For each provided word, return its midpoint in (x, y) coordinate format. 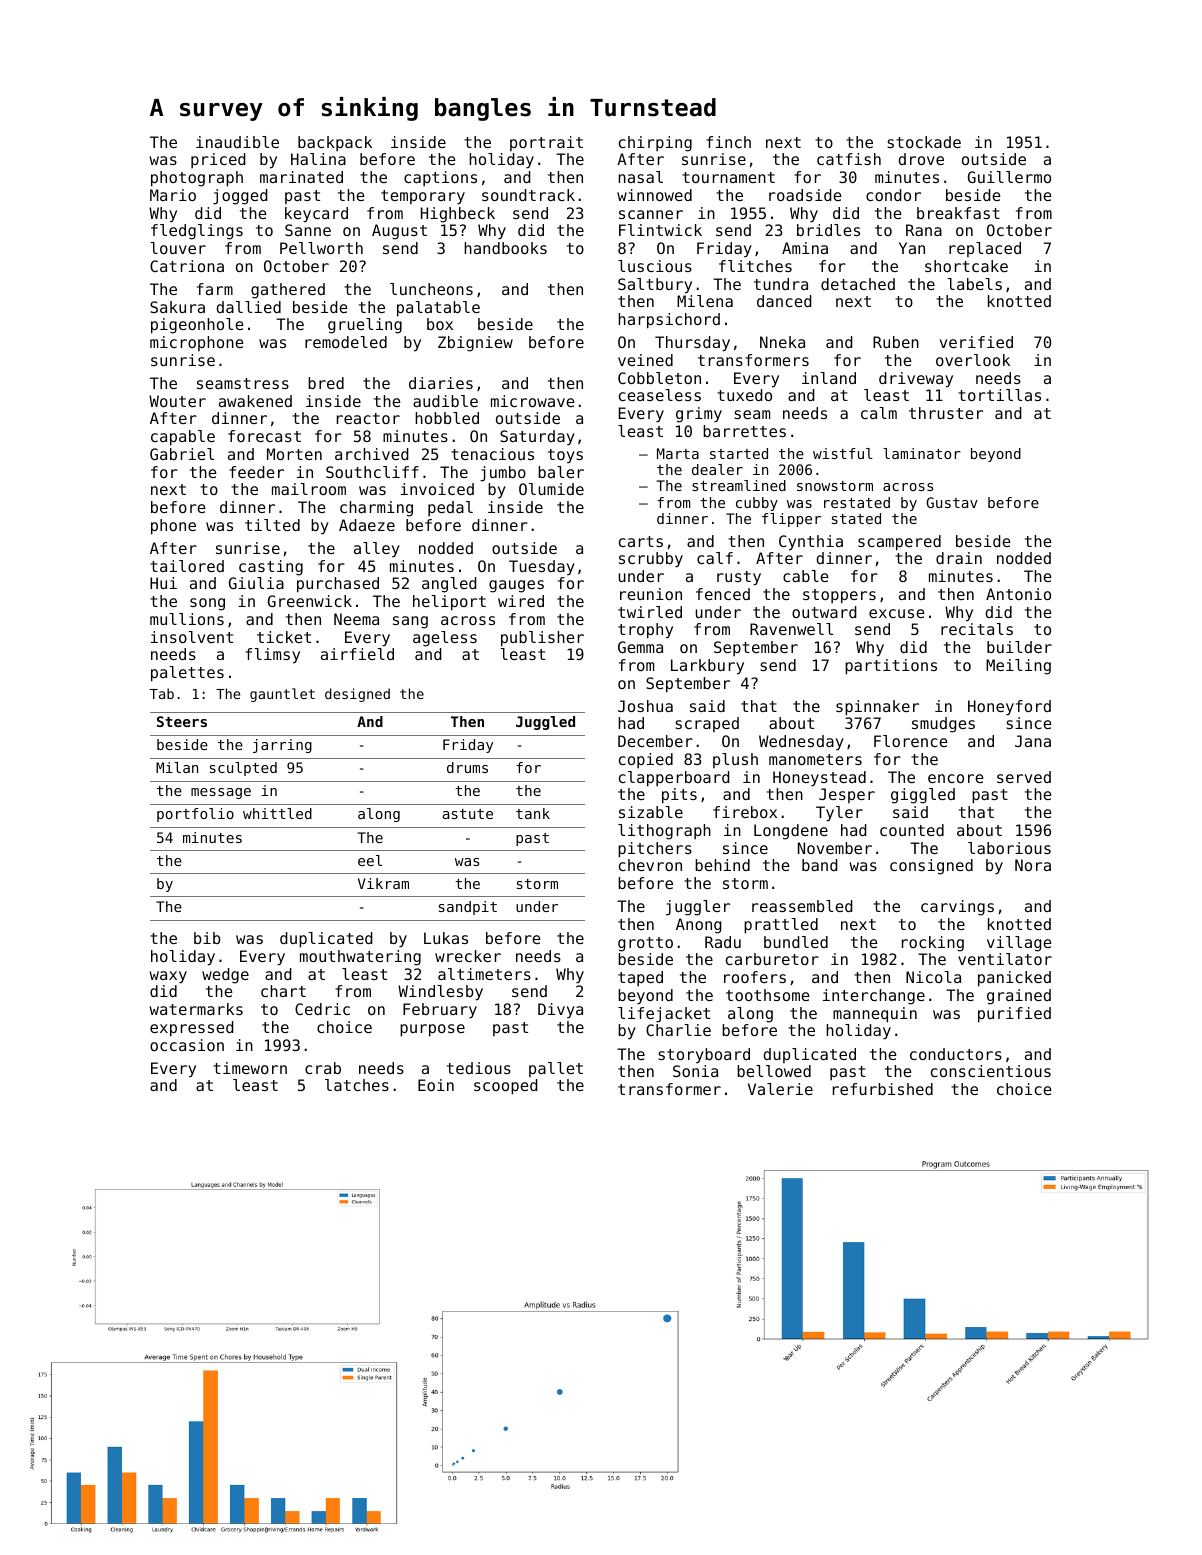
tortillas (999, 395)
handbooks (505, 248)
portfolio (195, 815)
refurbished (883, 1089)
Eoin (436, 1085)
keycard (316, 215)
